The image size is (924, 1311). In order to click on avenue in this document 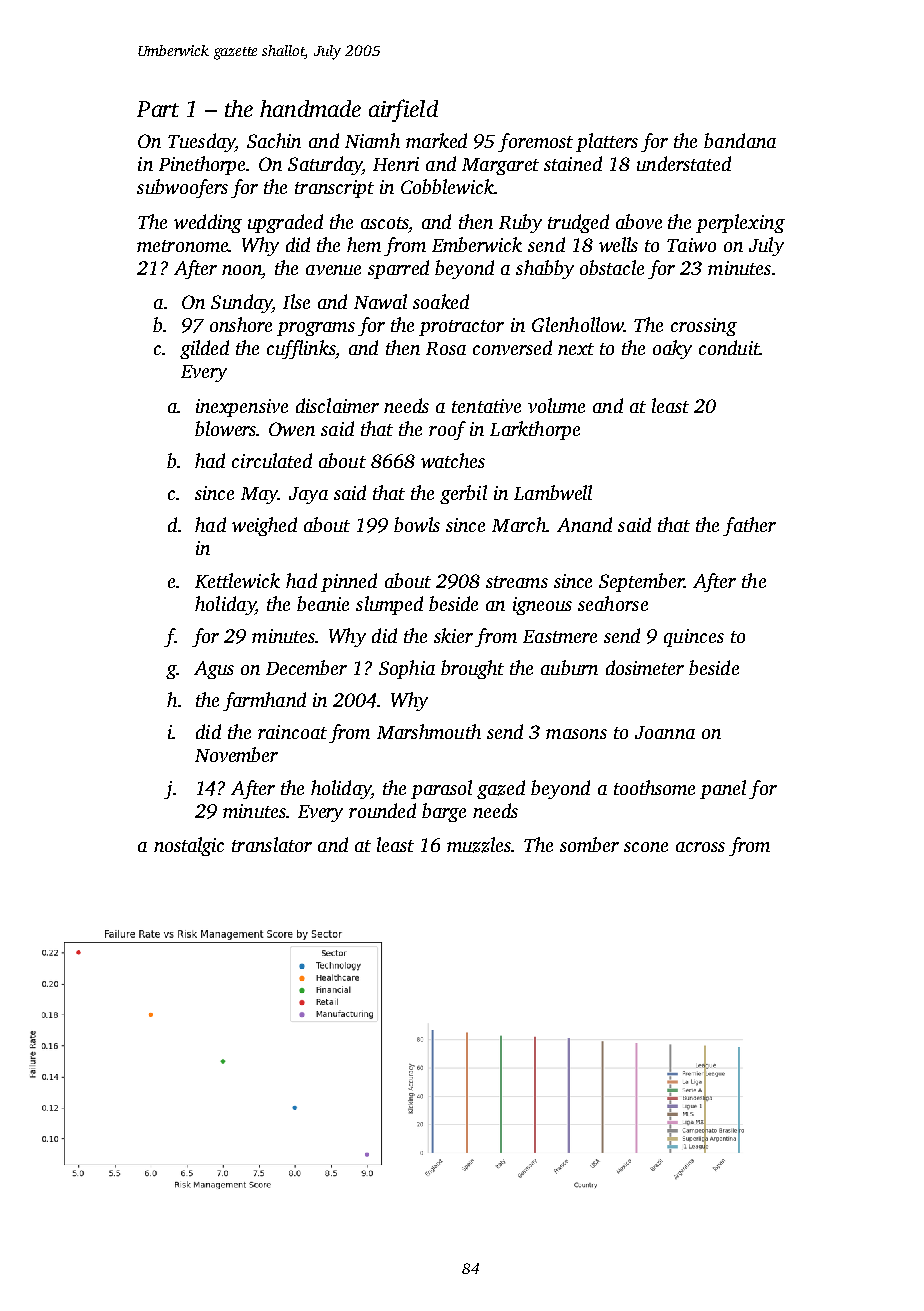, I will do `click(333, 270)`.
